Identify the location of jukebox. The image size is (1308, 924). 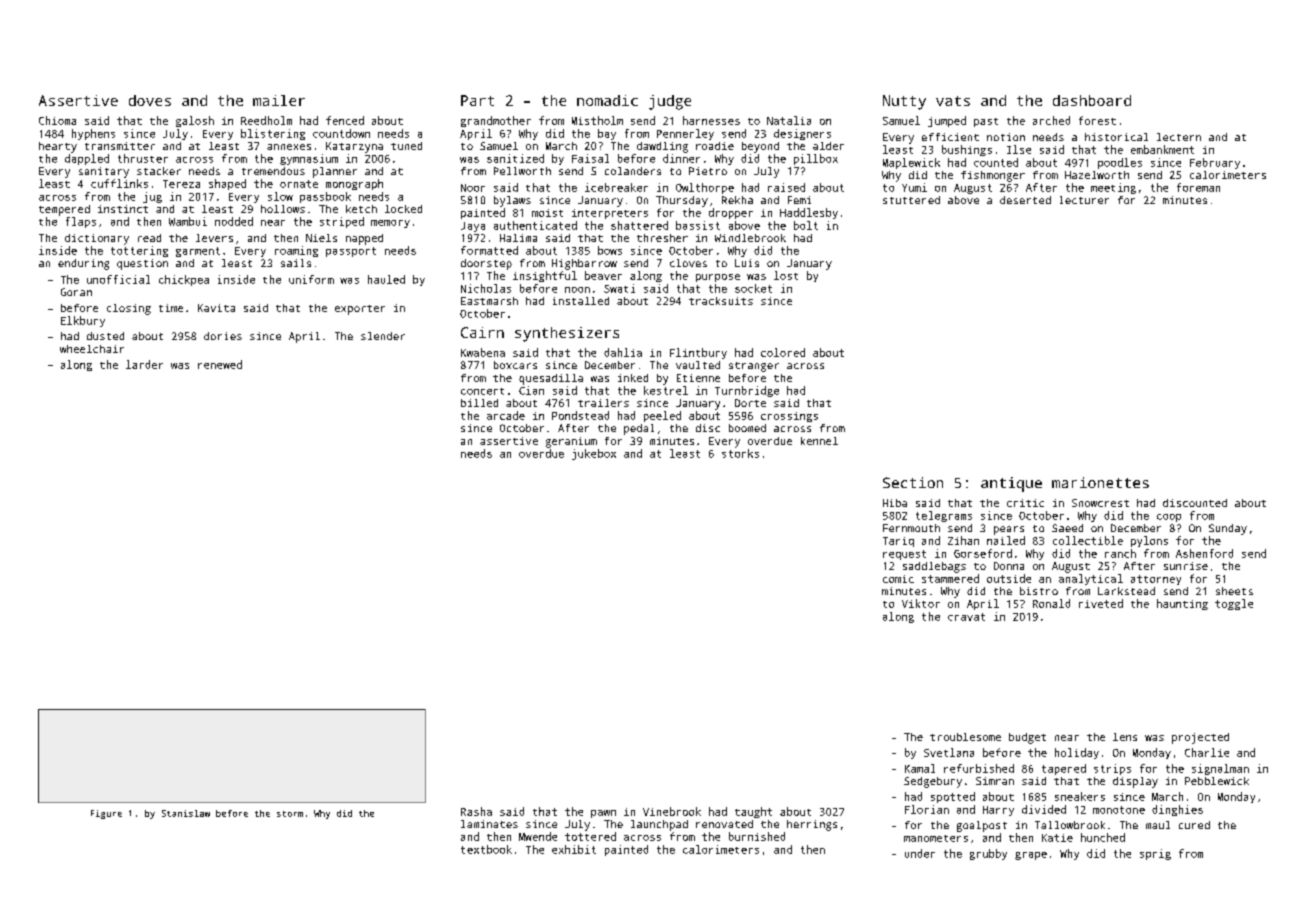
(594, 454).
